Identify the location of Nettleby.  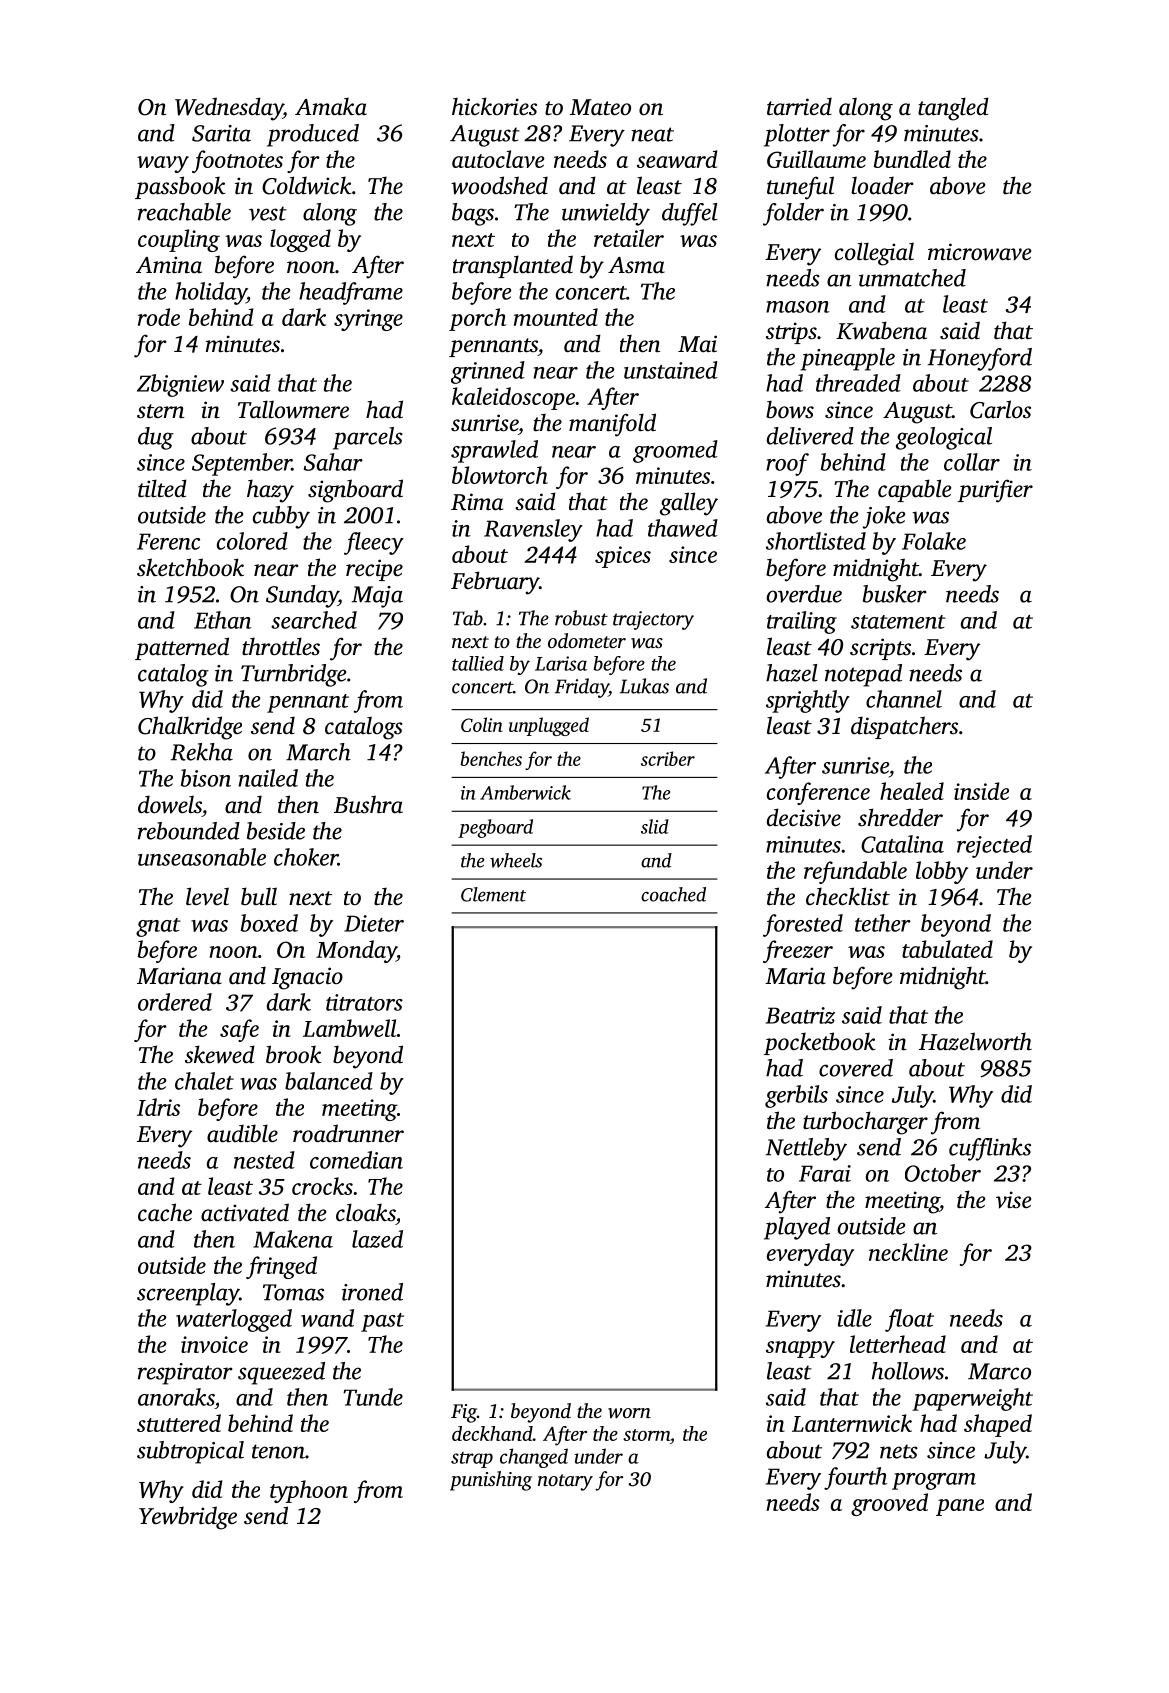
(806, 1149).
